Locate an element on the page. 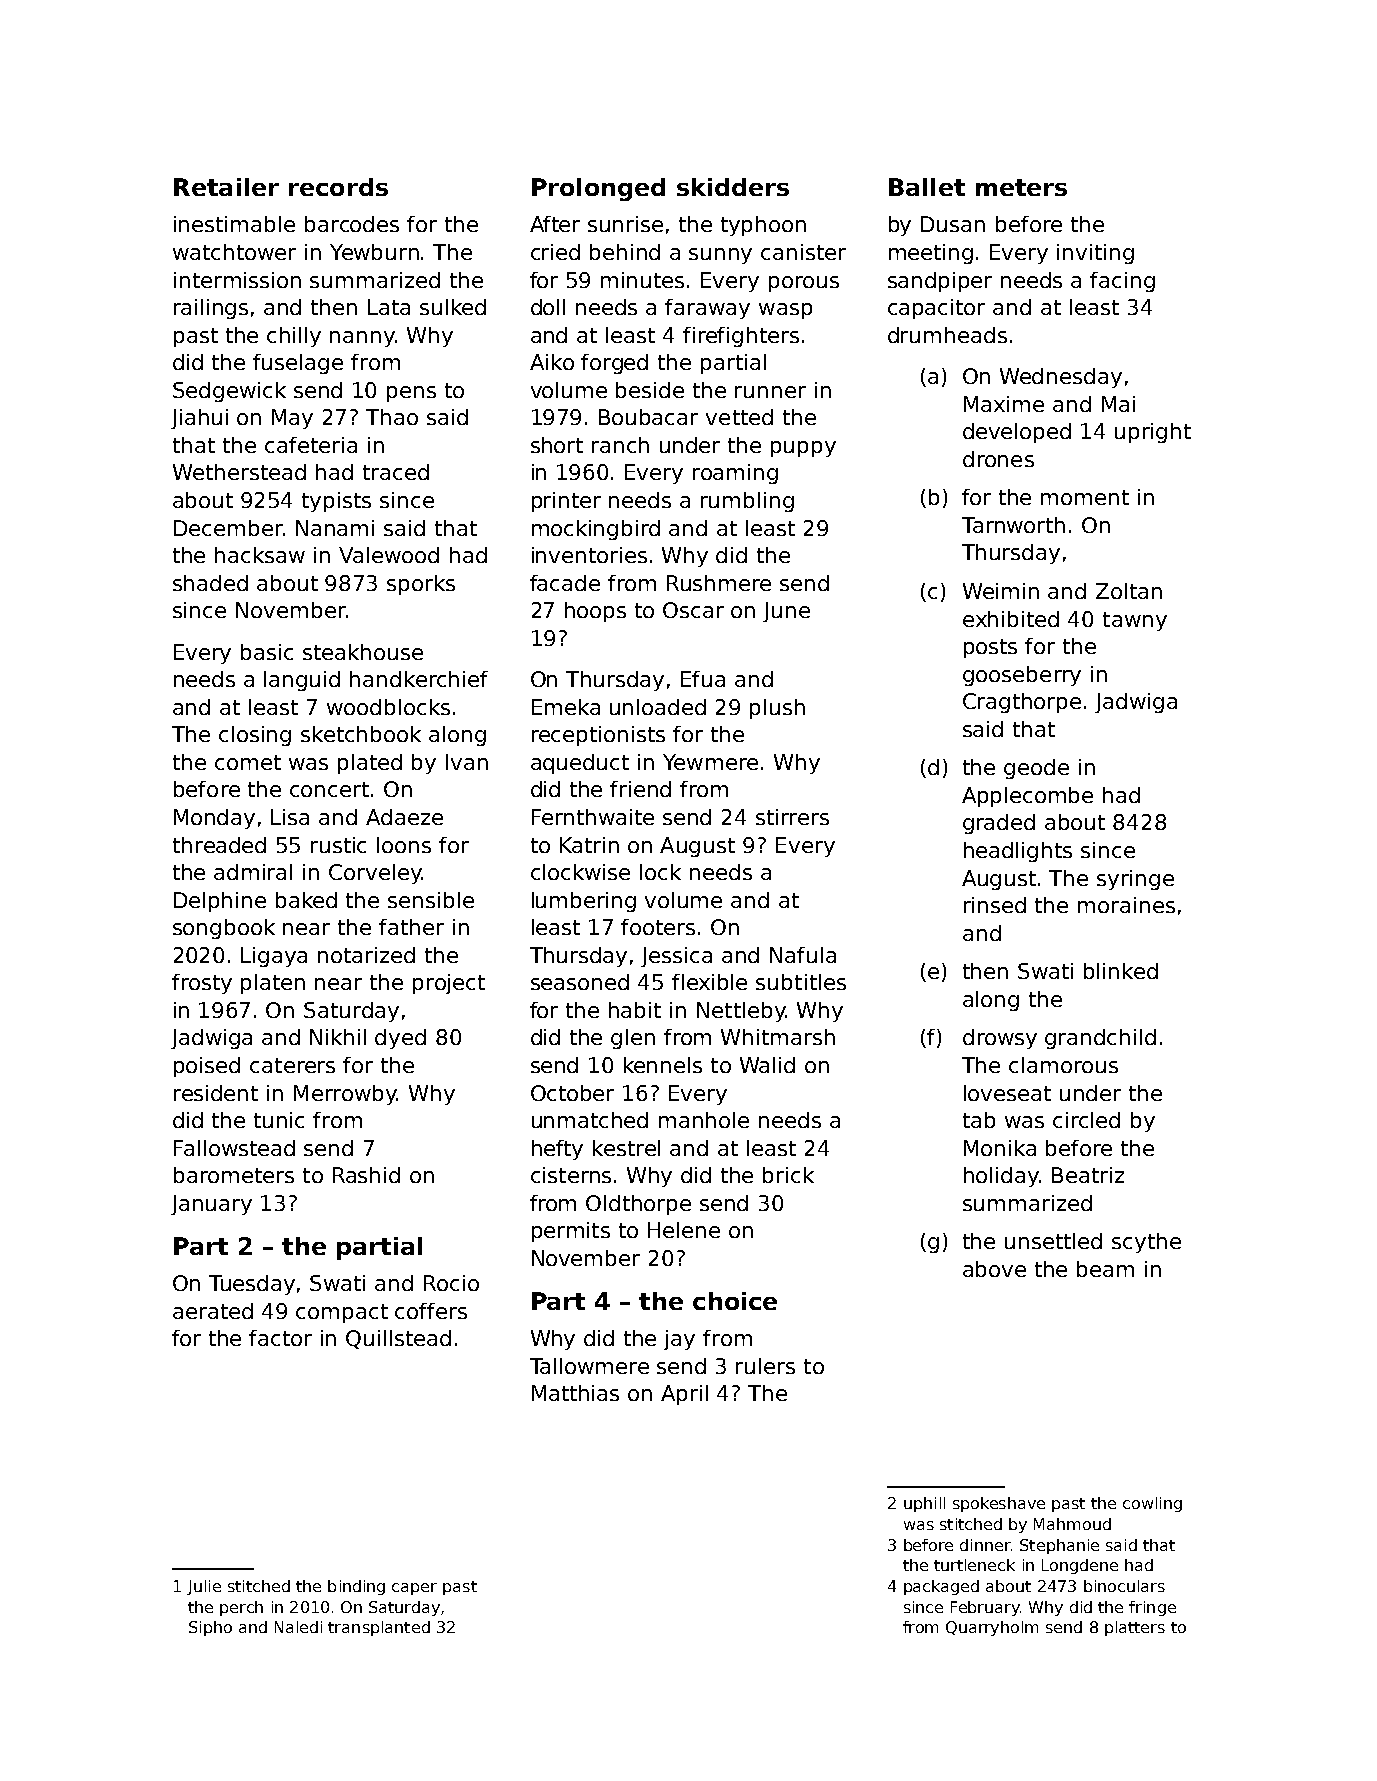 The image size is (1377, 1781). Cragthorpe is located at coordinates (1022, 703).
